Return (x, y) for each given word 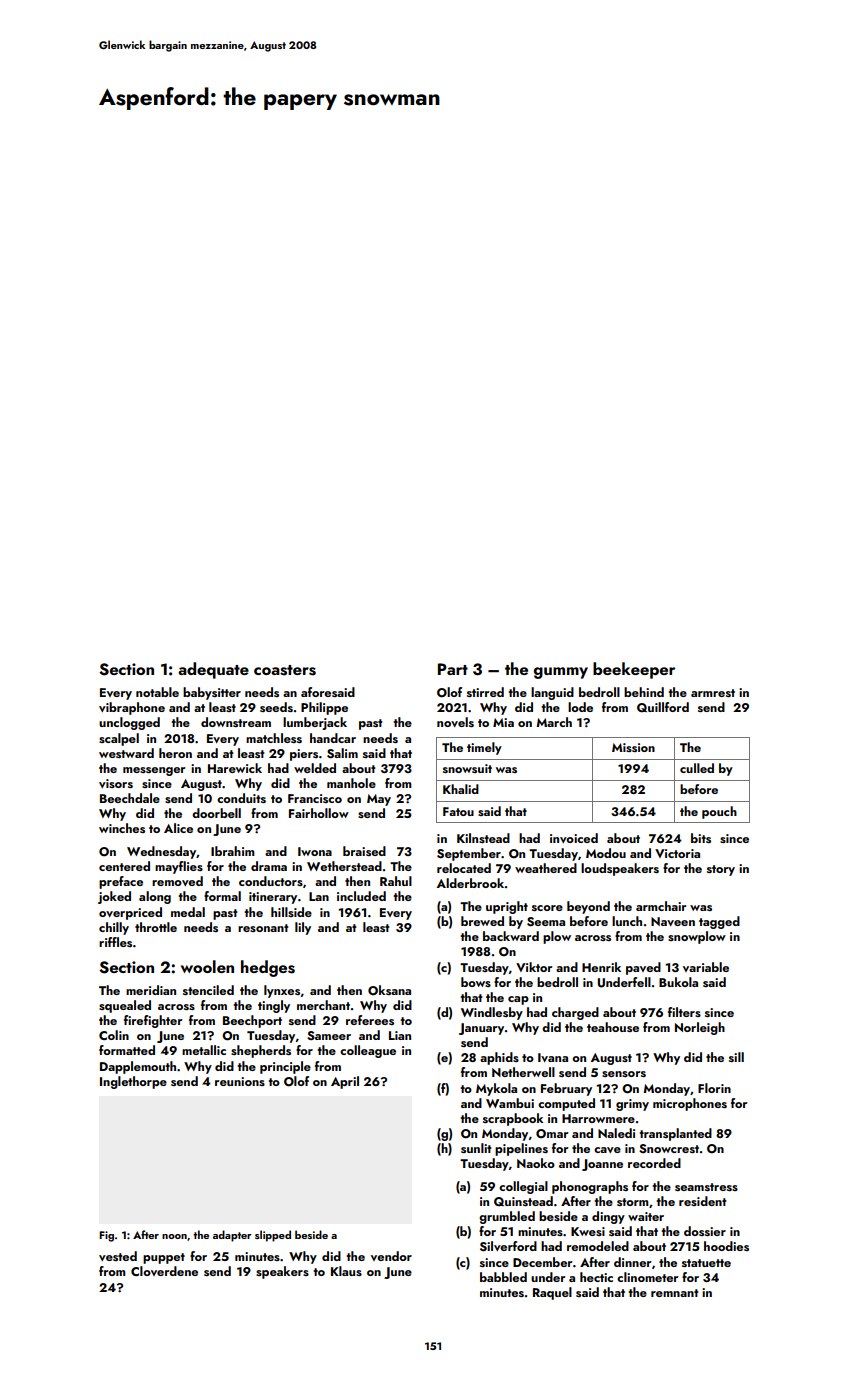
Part (453, 669)
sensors (624, 1074)
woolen (207, 966)
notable (157, 692)
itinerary (273, 898)
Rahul (396, 881)
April (345, 1082)
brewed (482, 921)
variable (706, 967)
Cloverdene (164, 1271)
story (721, 870)
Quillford (663, 707)
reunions (240, 1081)
